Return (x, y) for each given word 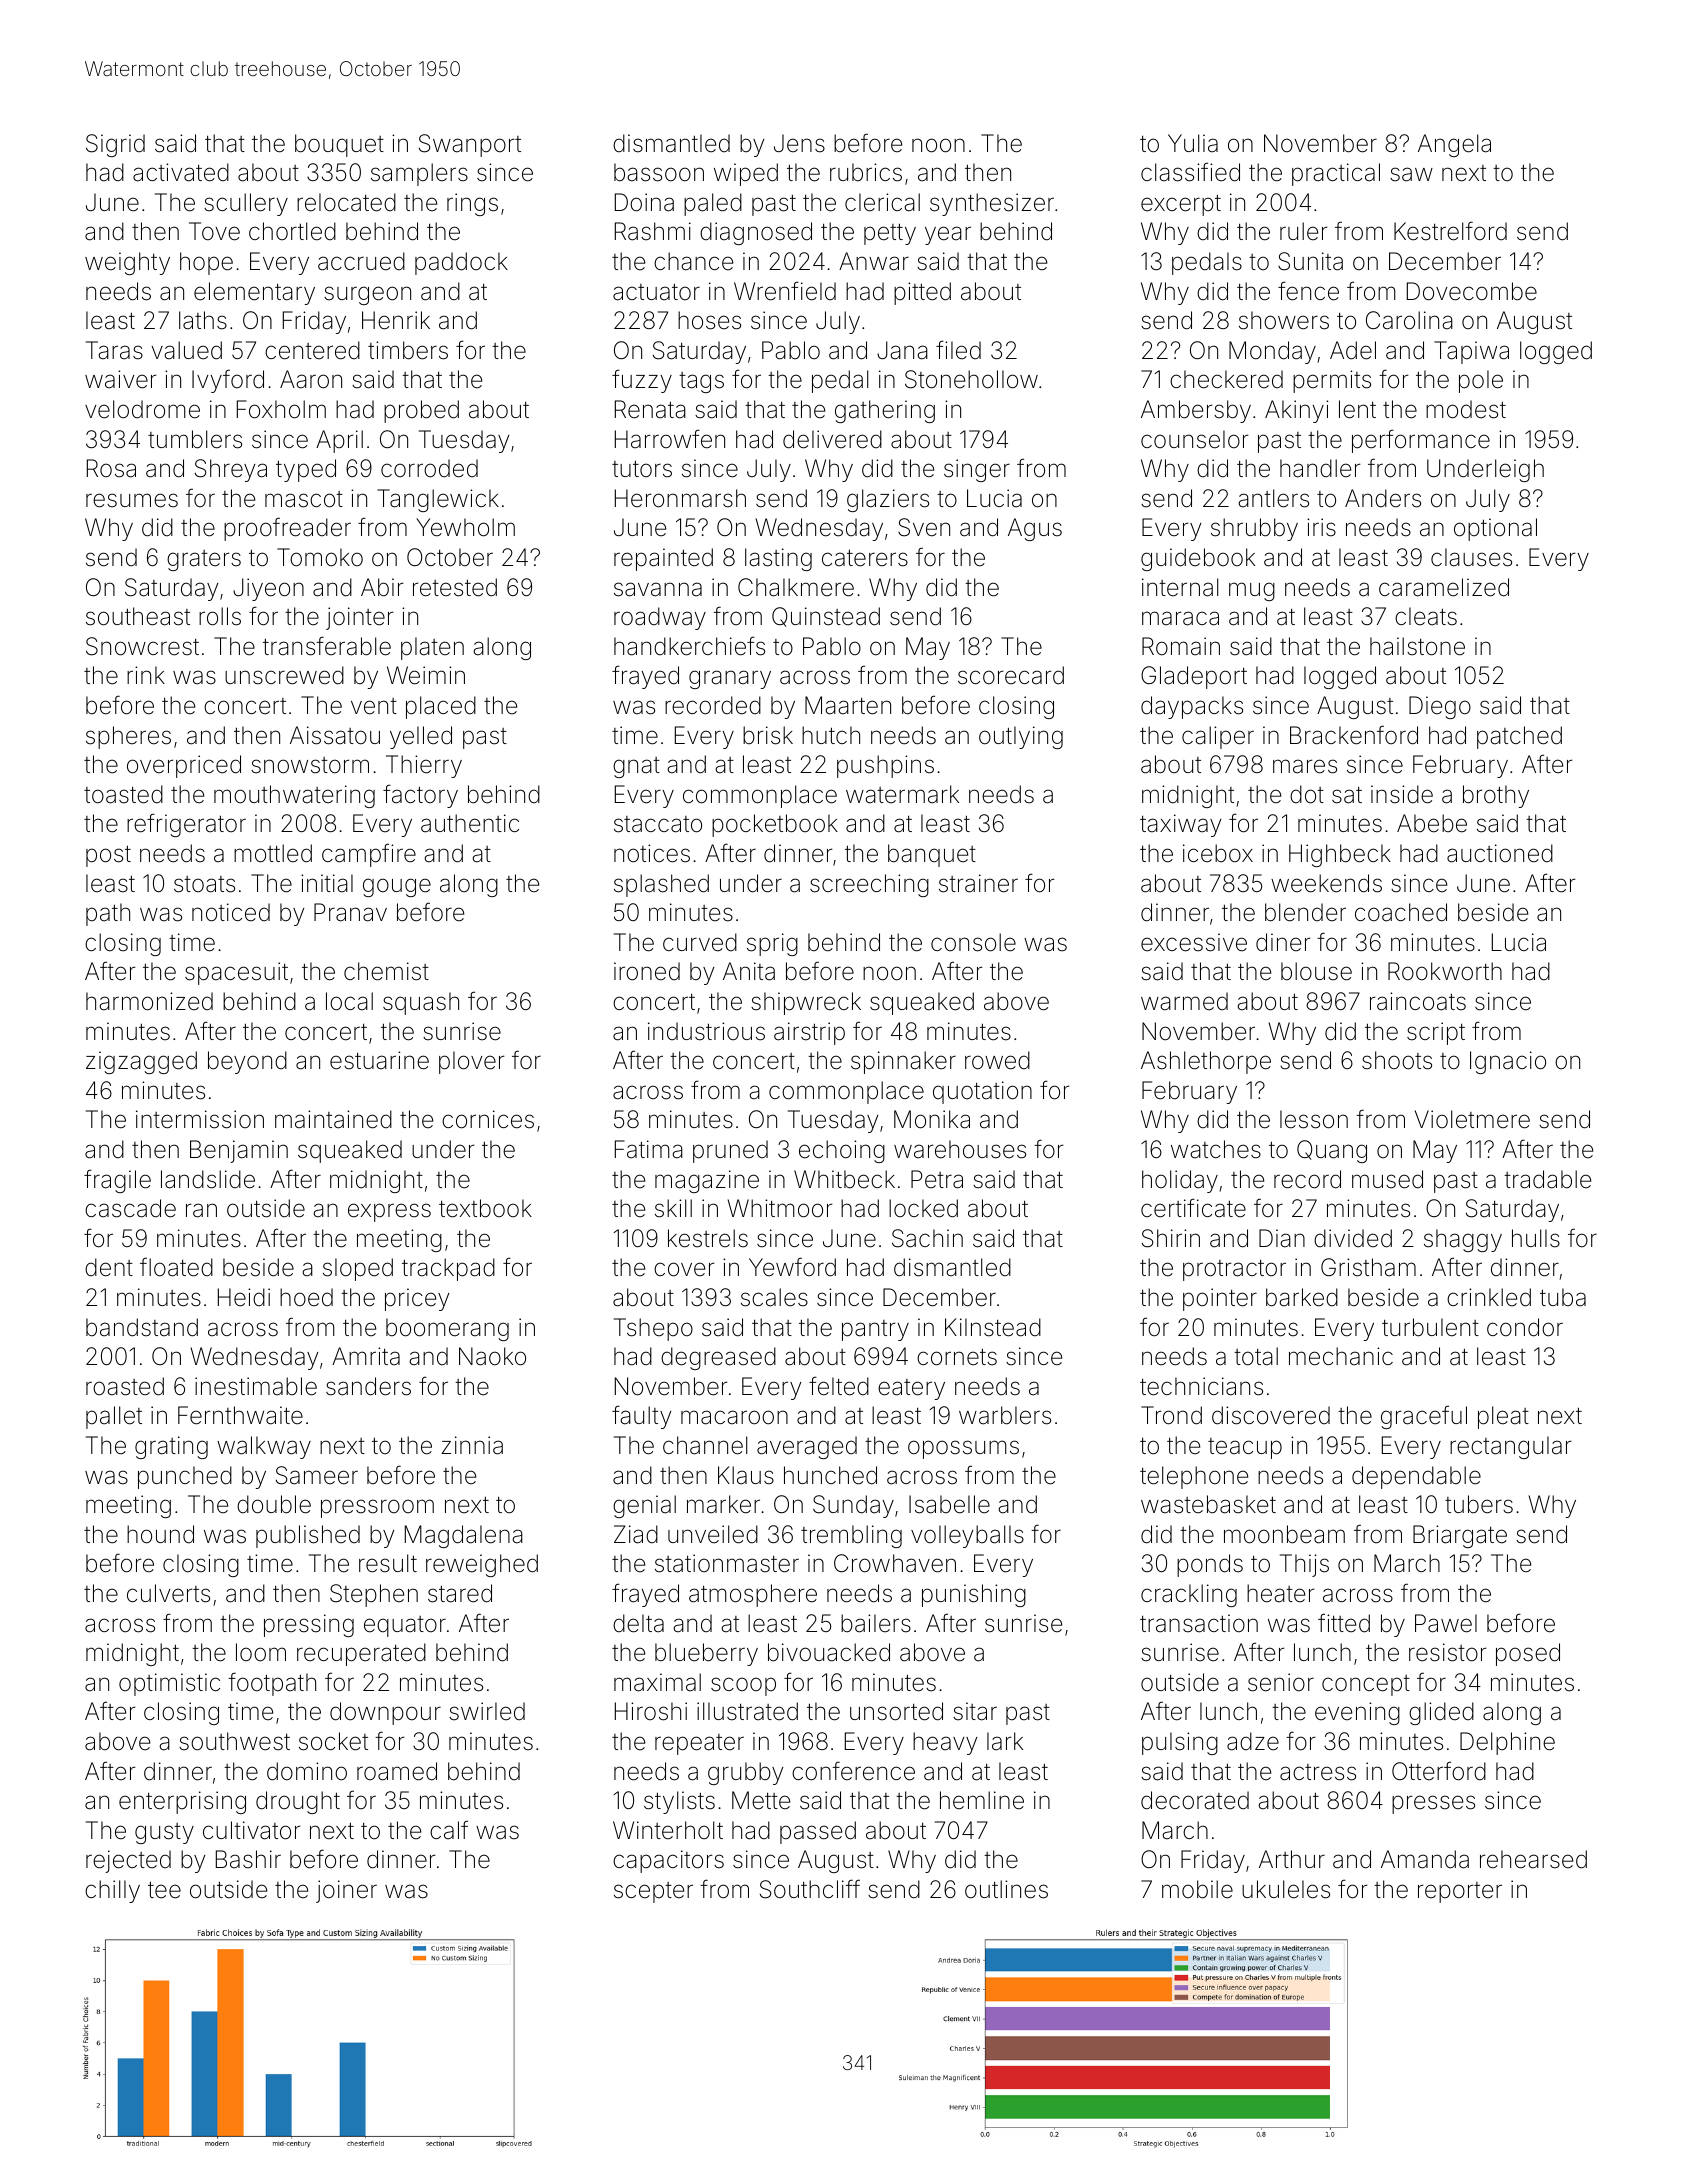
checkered (1226, 379)
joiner (346, 1891)
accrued (361, 261)
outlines (1006, 1889)
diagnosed (756, 233)
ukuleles (1286, 1889)
